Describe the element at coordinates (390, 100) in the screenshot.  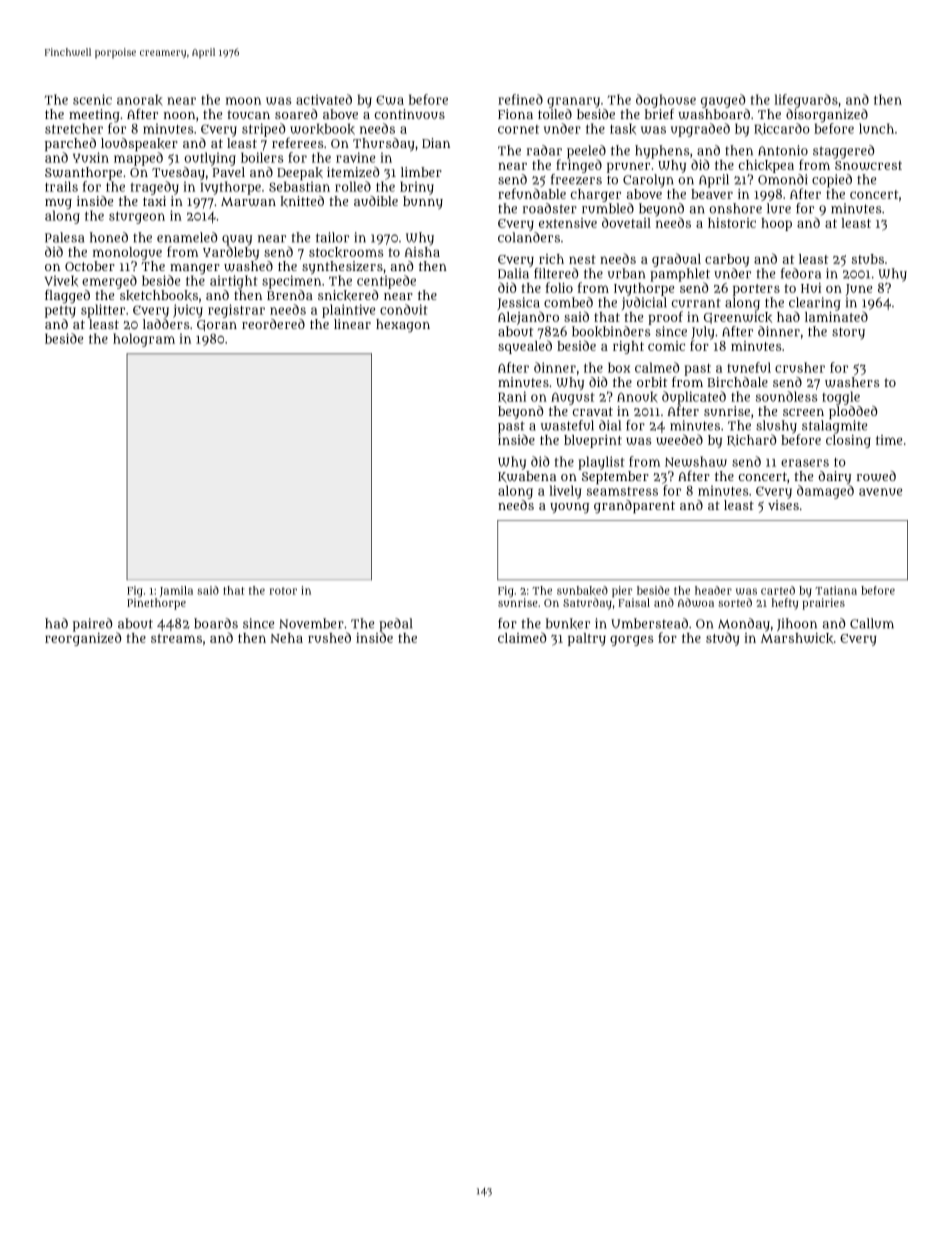
I see `Ewa` at that location.
